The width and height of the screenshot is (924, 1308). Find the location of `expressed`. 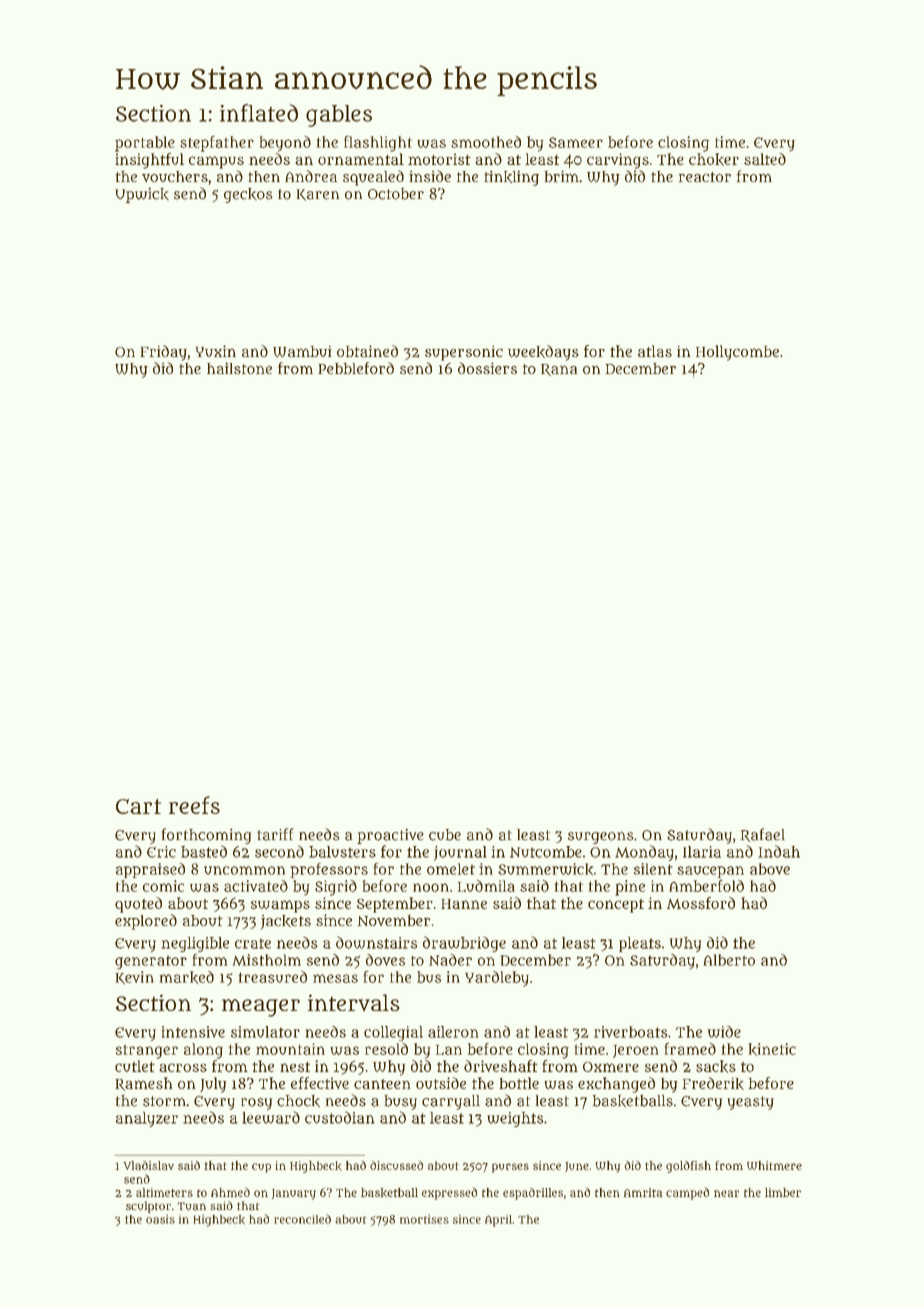

expressed is located at coordinates (449, 1194).
